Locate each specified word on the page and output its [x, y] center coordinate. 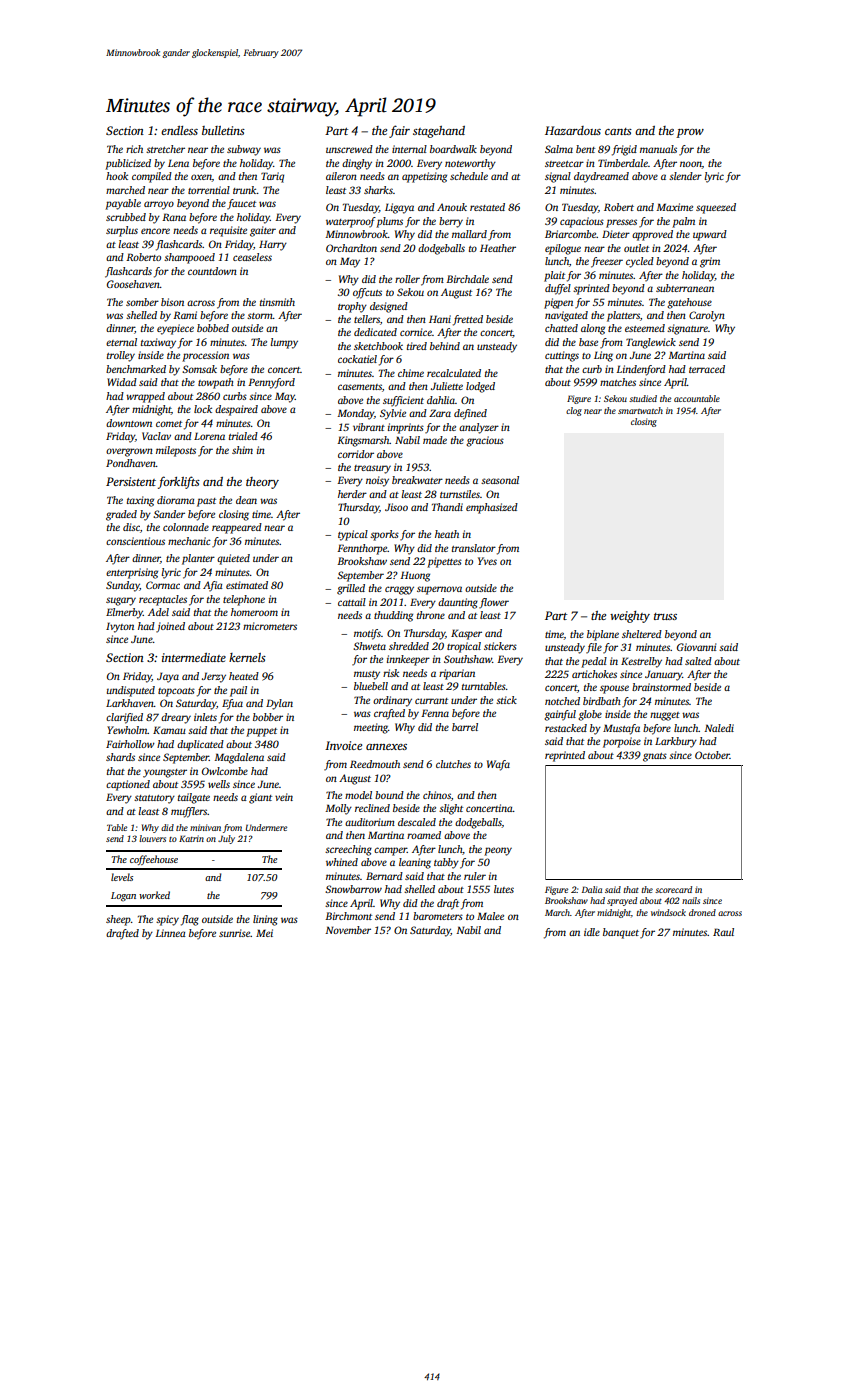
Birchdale [467, 279]
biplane [603, 635]
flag [190, 920]
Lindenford [641, 370]
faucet [241, 204]
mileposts [176, 451]
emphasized [492, 508]
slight [451, 809]
